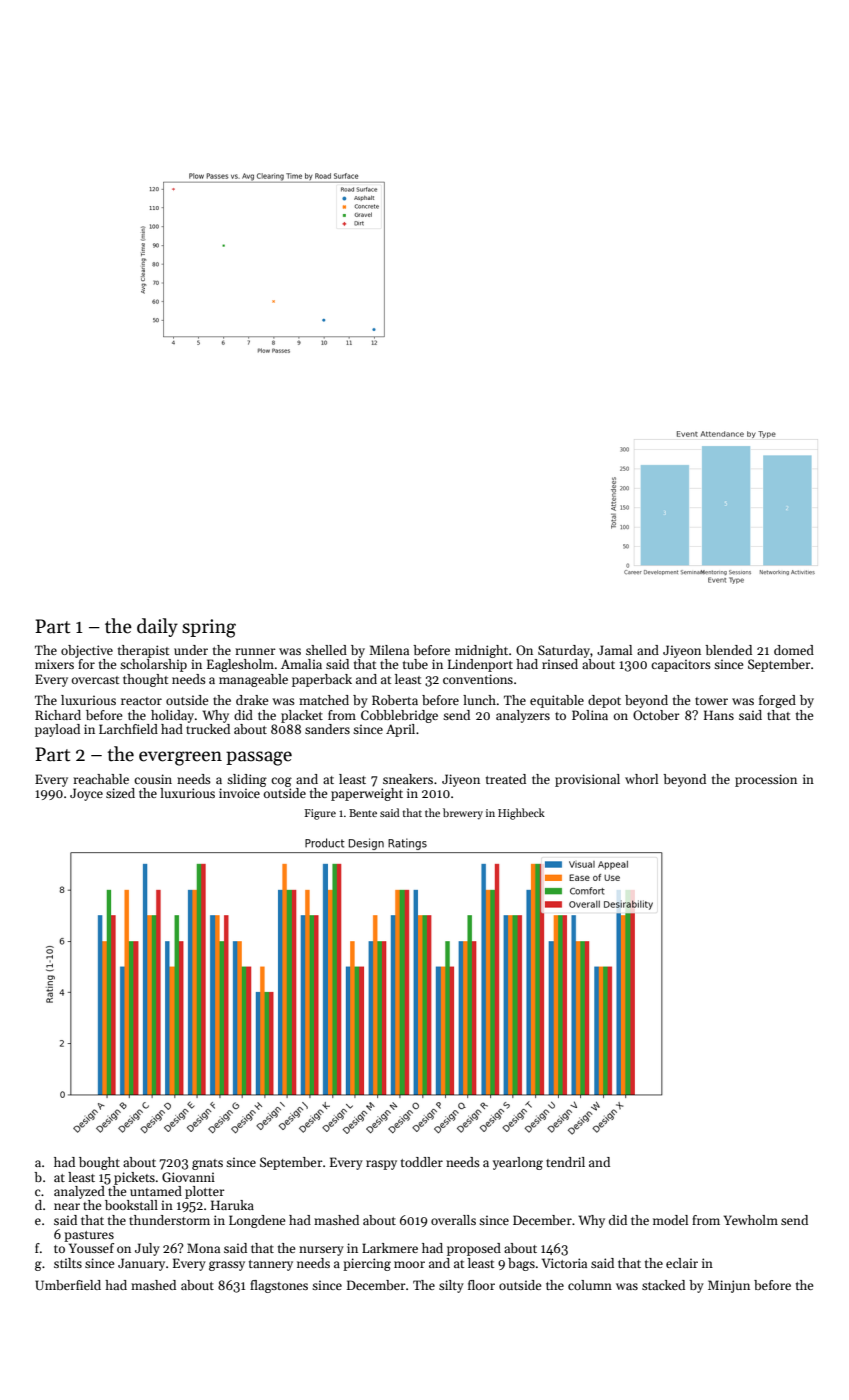  Describe the element at coordinates (422, 1162) in the screenshot. I see `toddler` at that location.
